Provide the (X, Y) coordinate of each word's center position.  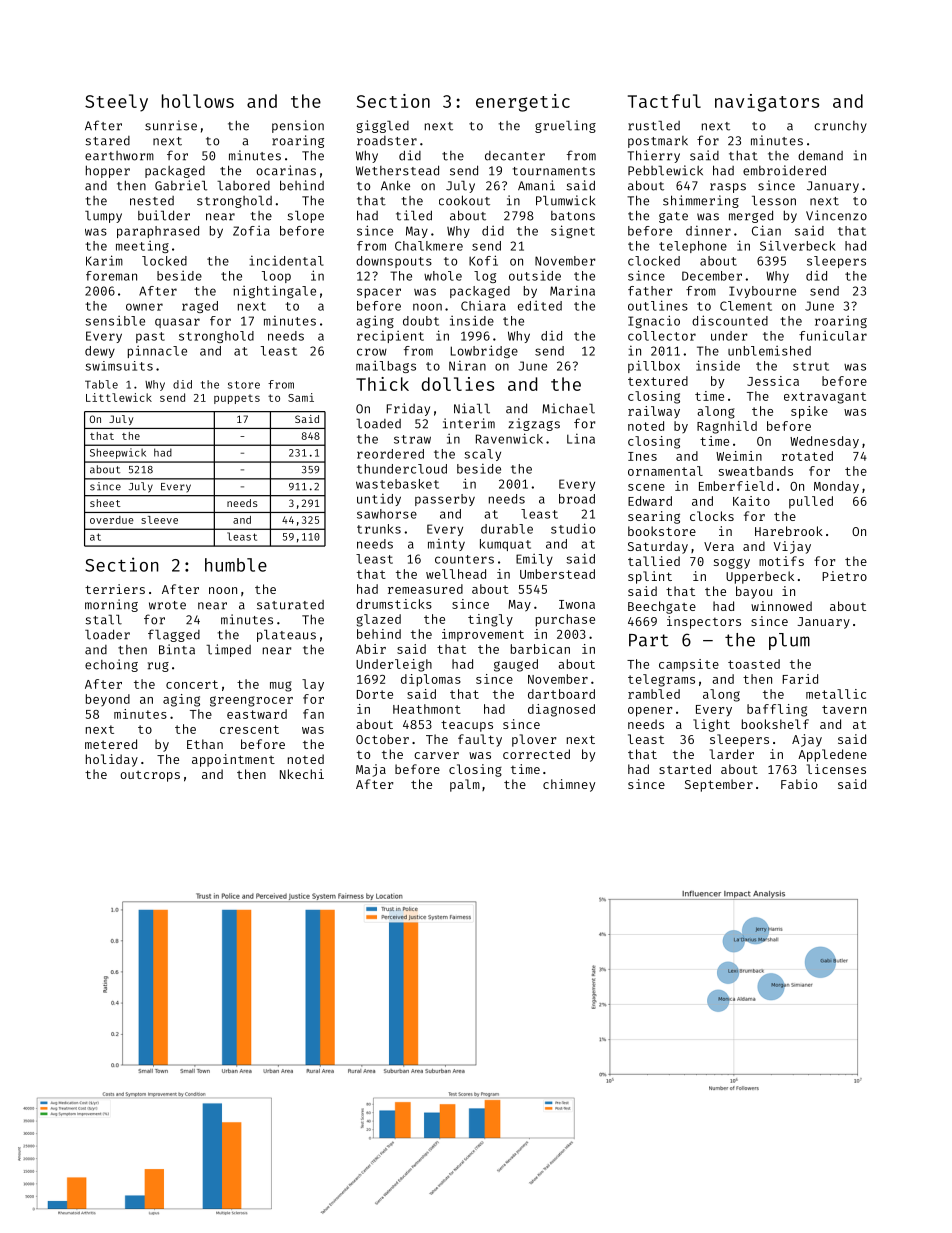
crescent (249, 729)
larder (732, 754)
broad (577, 499)
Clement (746, 306)
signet (573, 231)
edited (540, 306)
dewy (100, 352)
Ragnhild (727, 427)
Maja (371, 770)
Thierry (653, 156)
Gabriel (181, 185)
